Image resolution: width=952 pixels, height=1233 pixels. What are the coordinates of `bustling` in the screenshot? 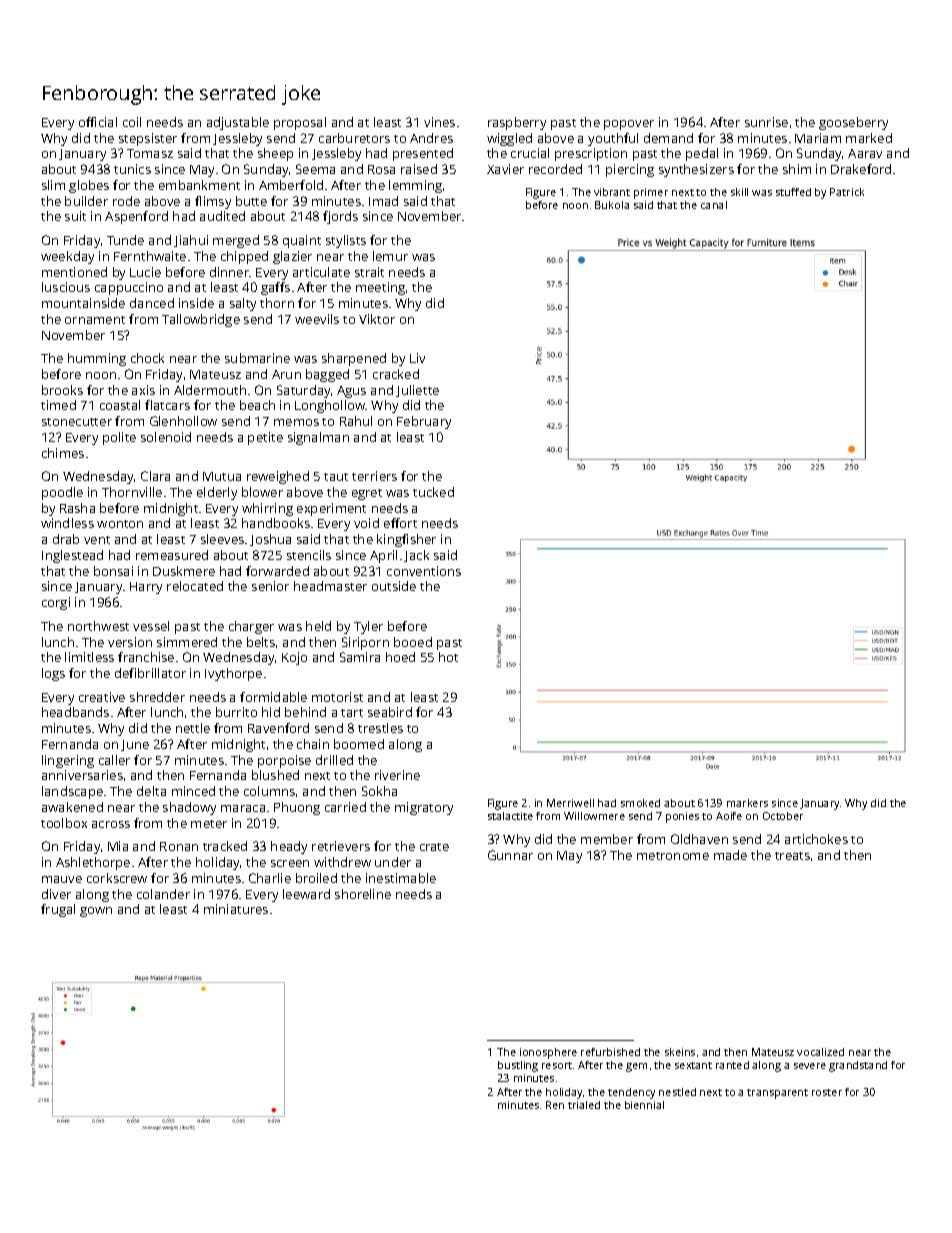 It's located at (518, 1066).
